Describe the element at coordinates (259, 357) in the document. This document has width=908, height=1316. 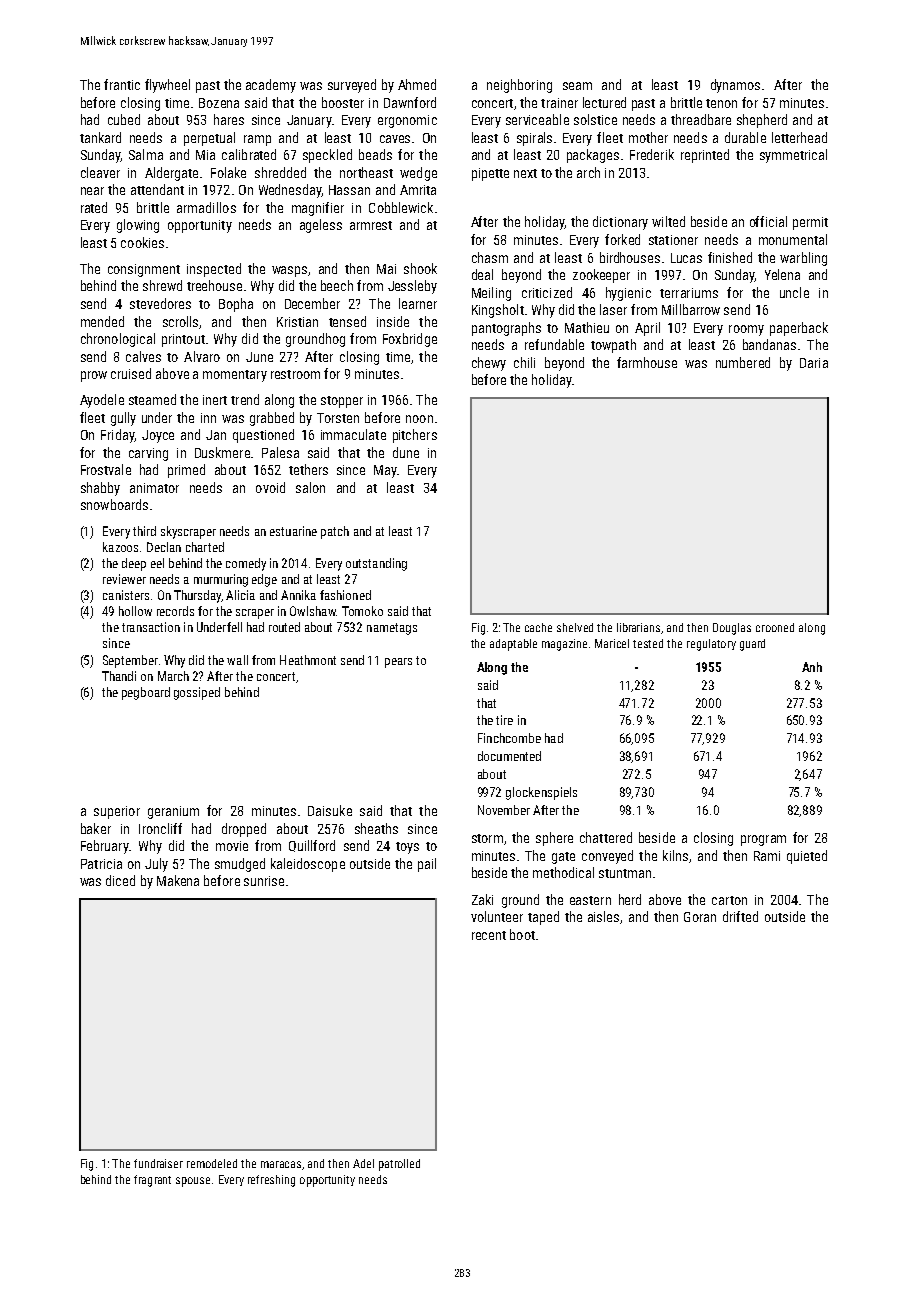
I see `June` at that location.
